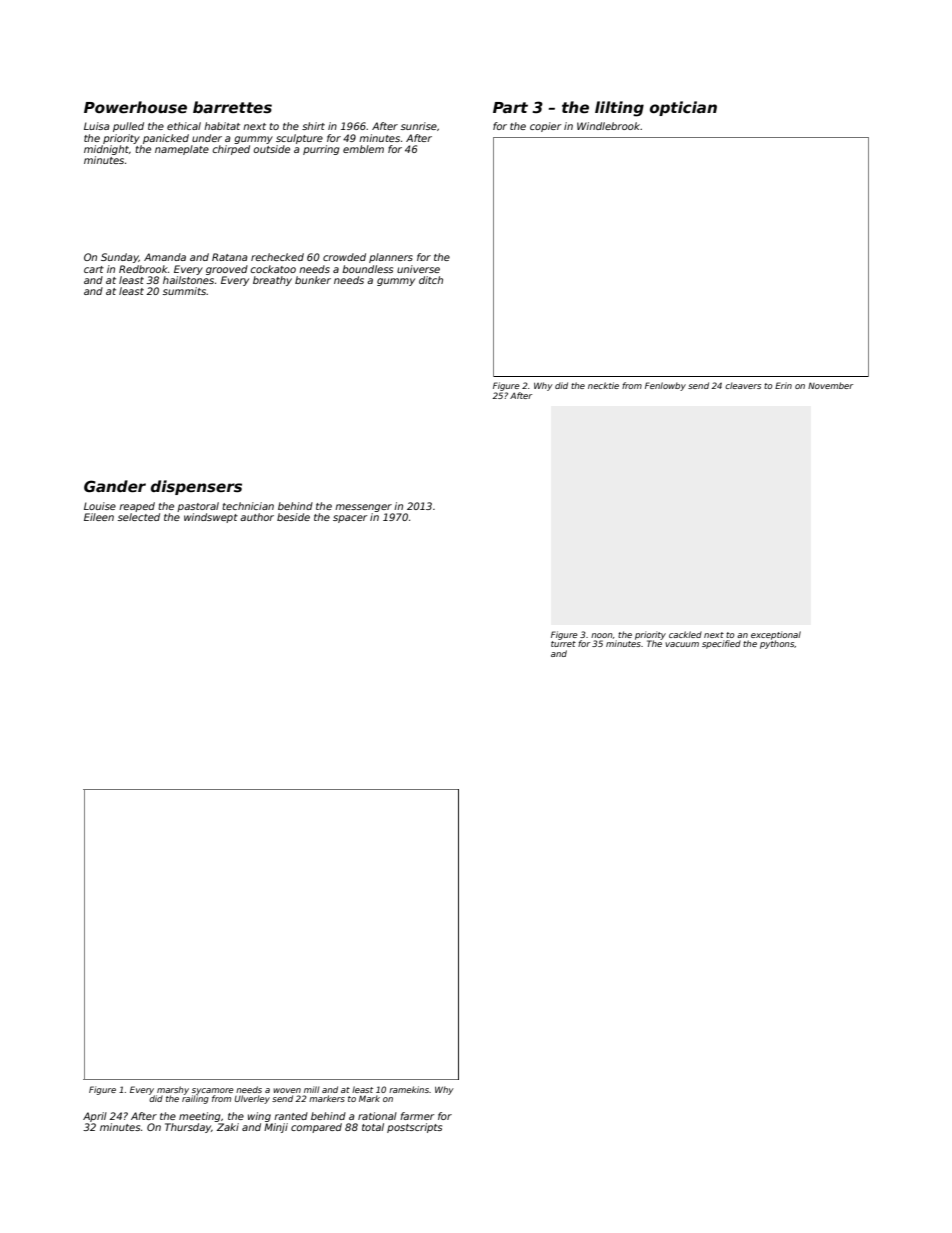  What do you see at coordinates (777, 644) in the image?
I see `pythons` at bounding box center [777, 644].
